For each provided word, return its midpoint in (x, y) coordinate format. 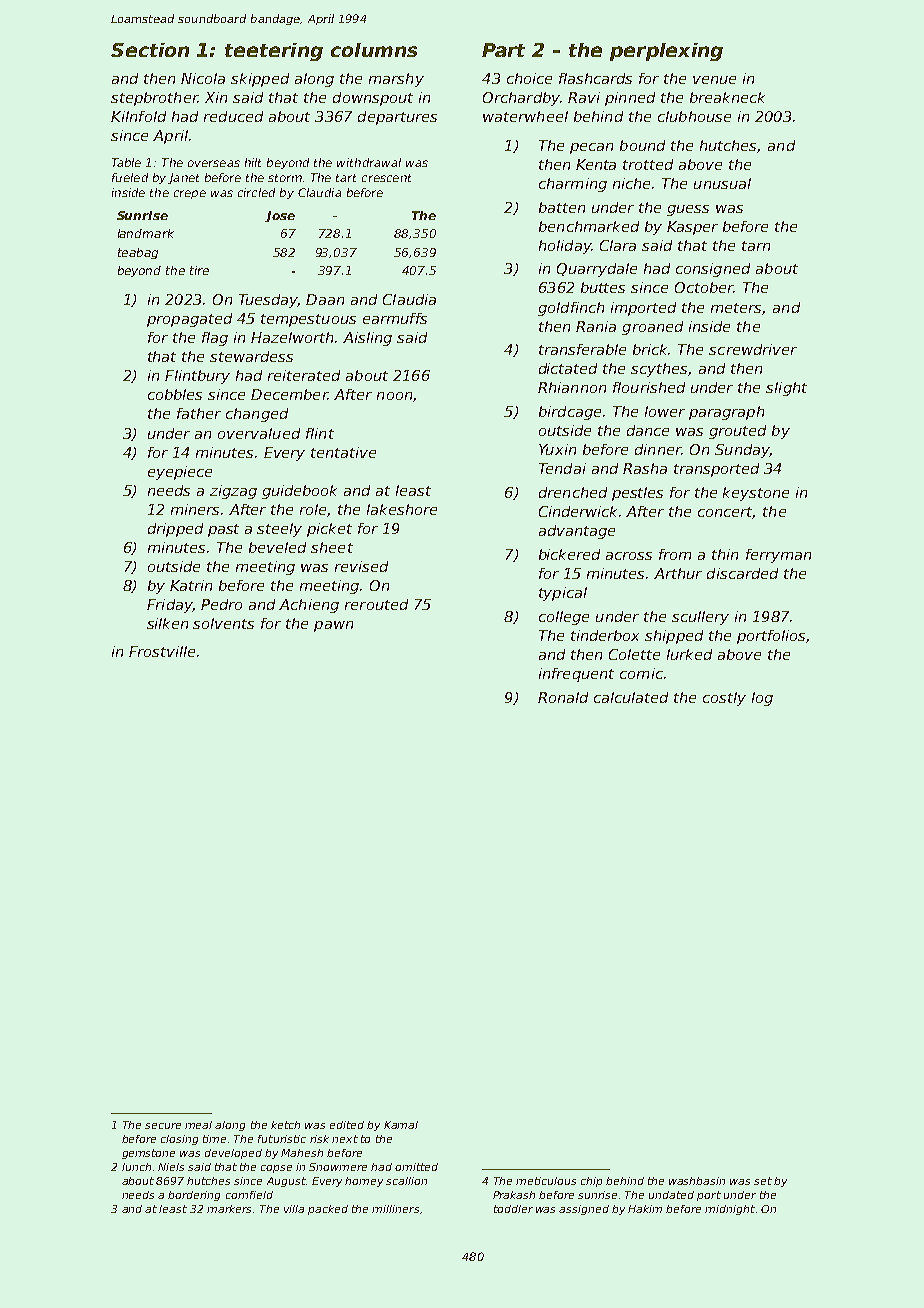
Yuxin (557, 449)
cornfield (249, 1195)
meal (198, 1125)
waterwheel (525, 116)
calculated (631, 697)
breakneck (727, 97)
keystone (756, 494)
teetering (274, 52)
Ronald (563, 697)
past (223, 530)
